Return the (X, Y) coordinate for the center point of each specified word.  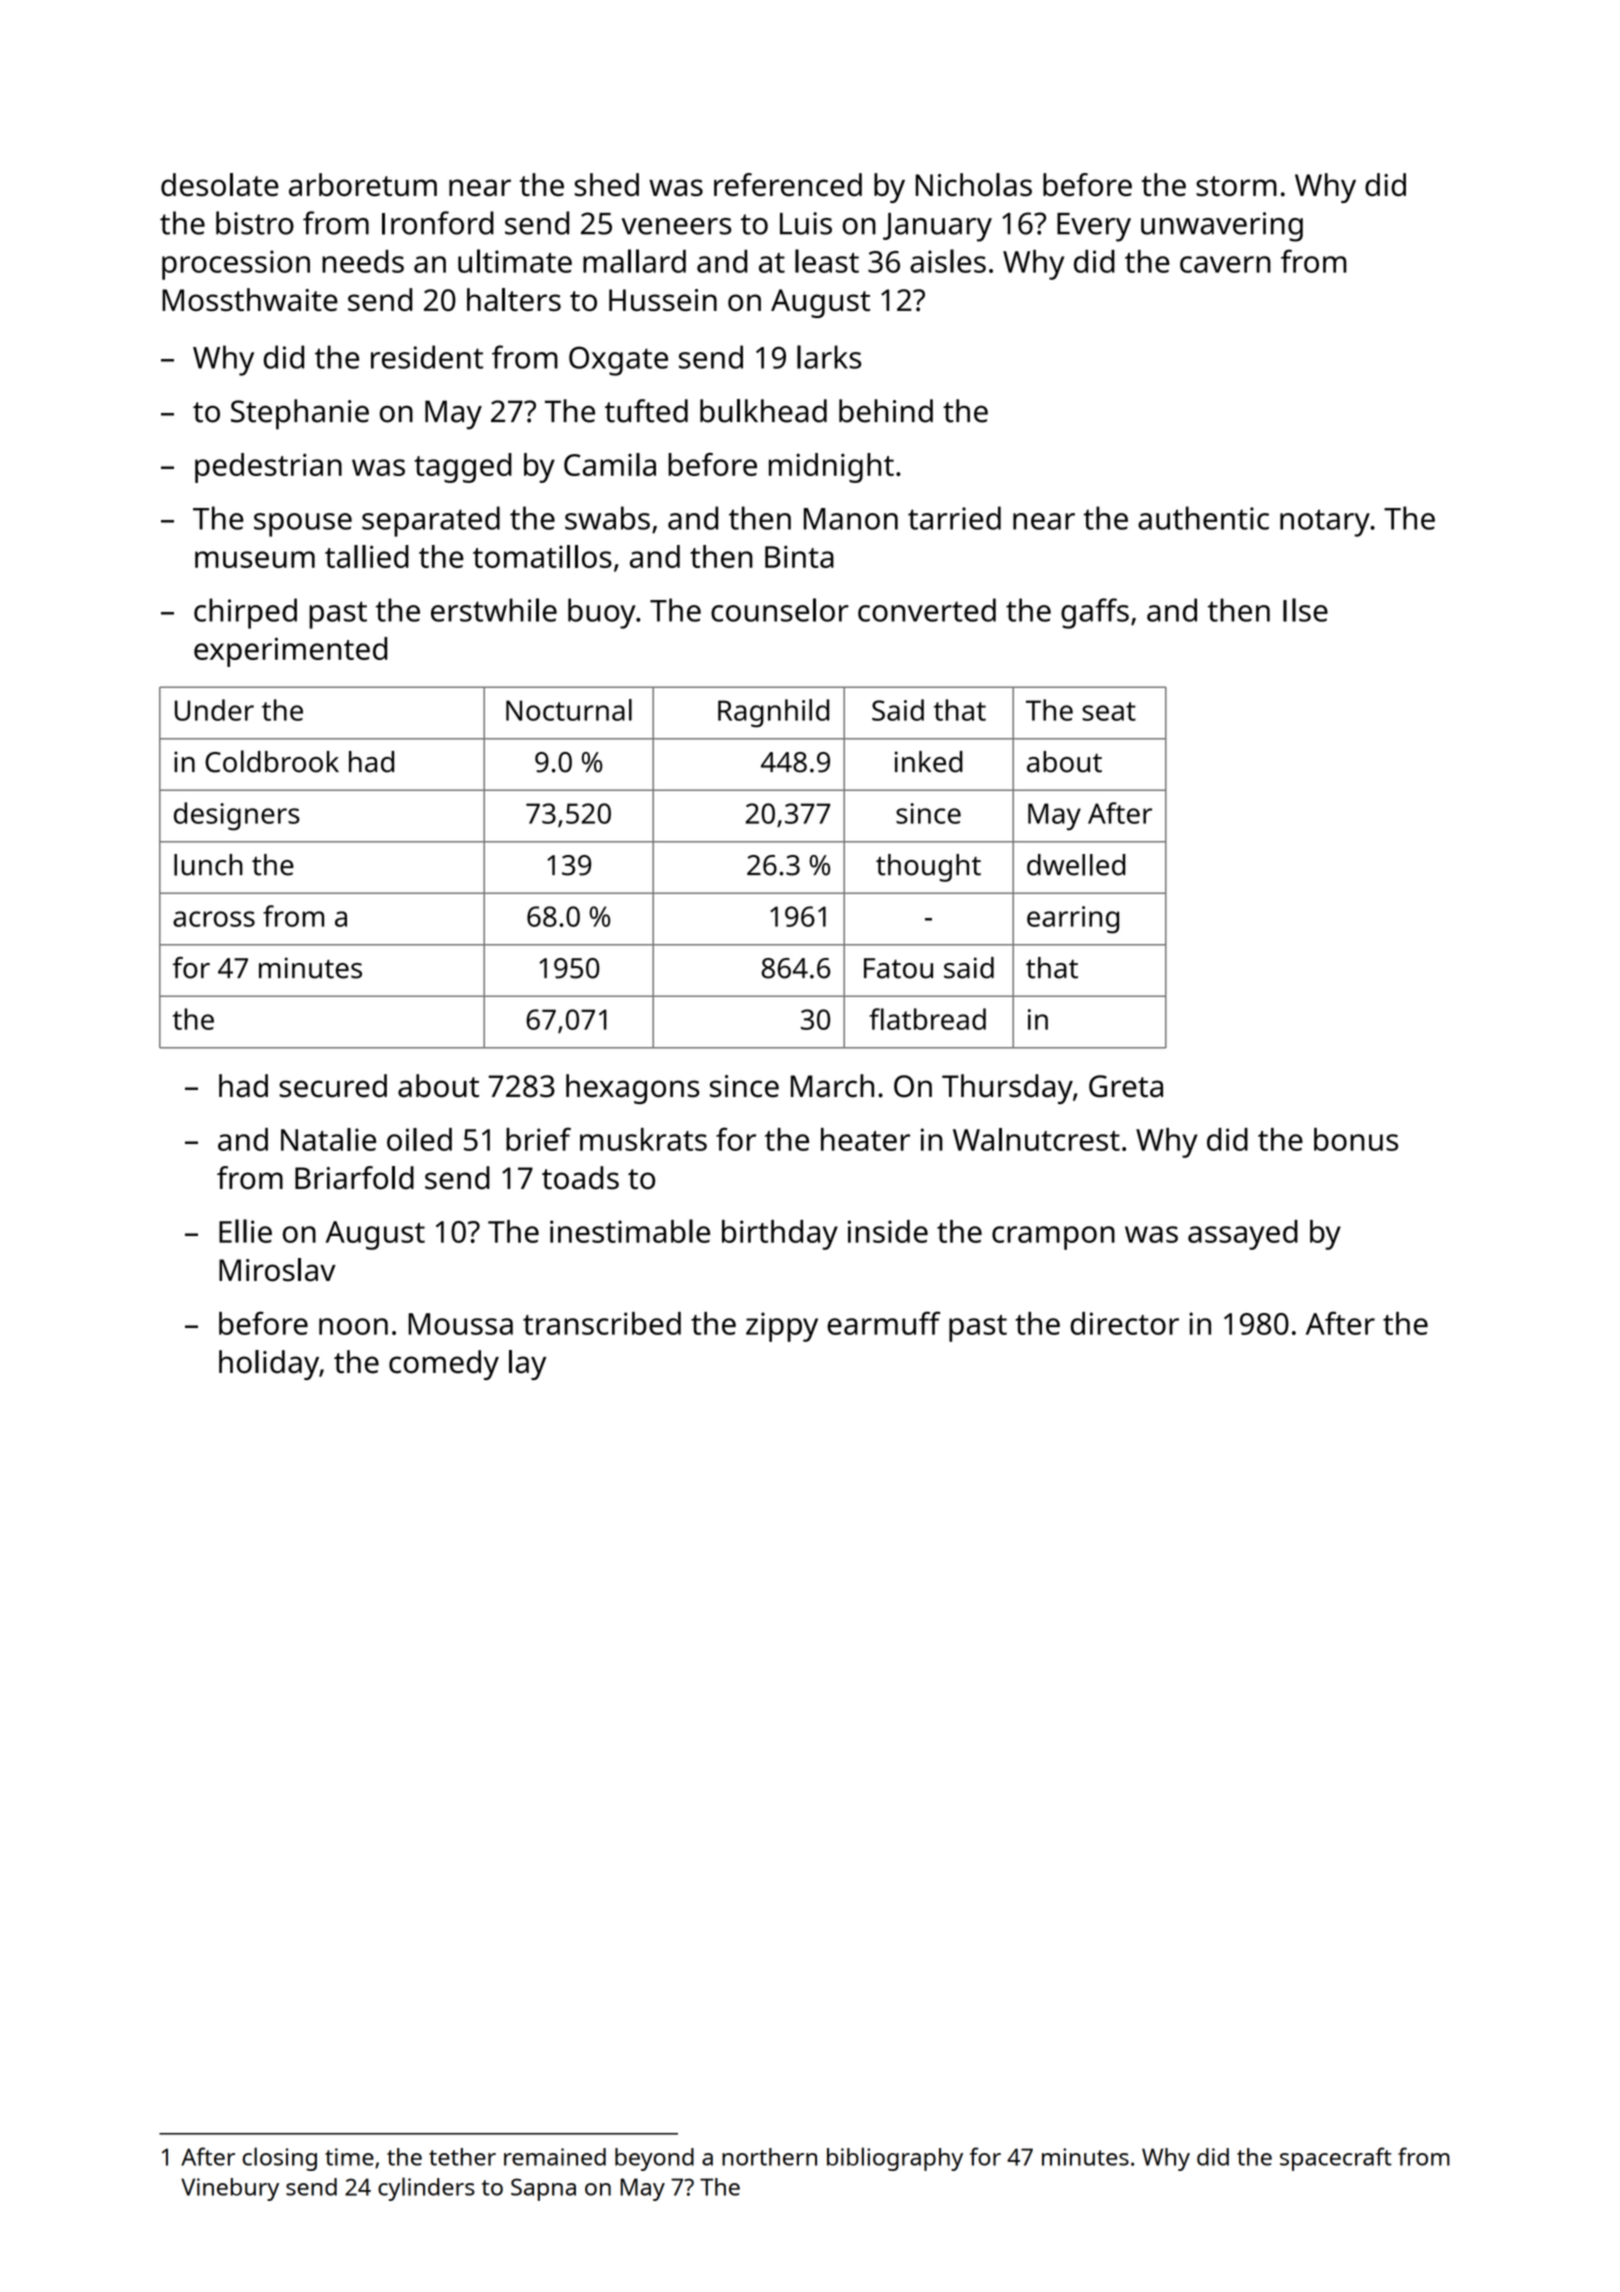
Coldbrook (272, 761)
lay (527, 1365)
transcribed (602, 1323)
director (1124, 1323)
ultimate (515, 261)
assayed (1243, 1235)
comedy (444, 1365)
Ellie (245, 1231)
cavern (1225, 264)
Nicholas (974, 184)
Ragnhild (773, 713)
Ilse (1305, 610)
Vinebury (230, 2189)
